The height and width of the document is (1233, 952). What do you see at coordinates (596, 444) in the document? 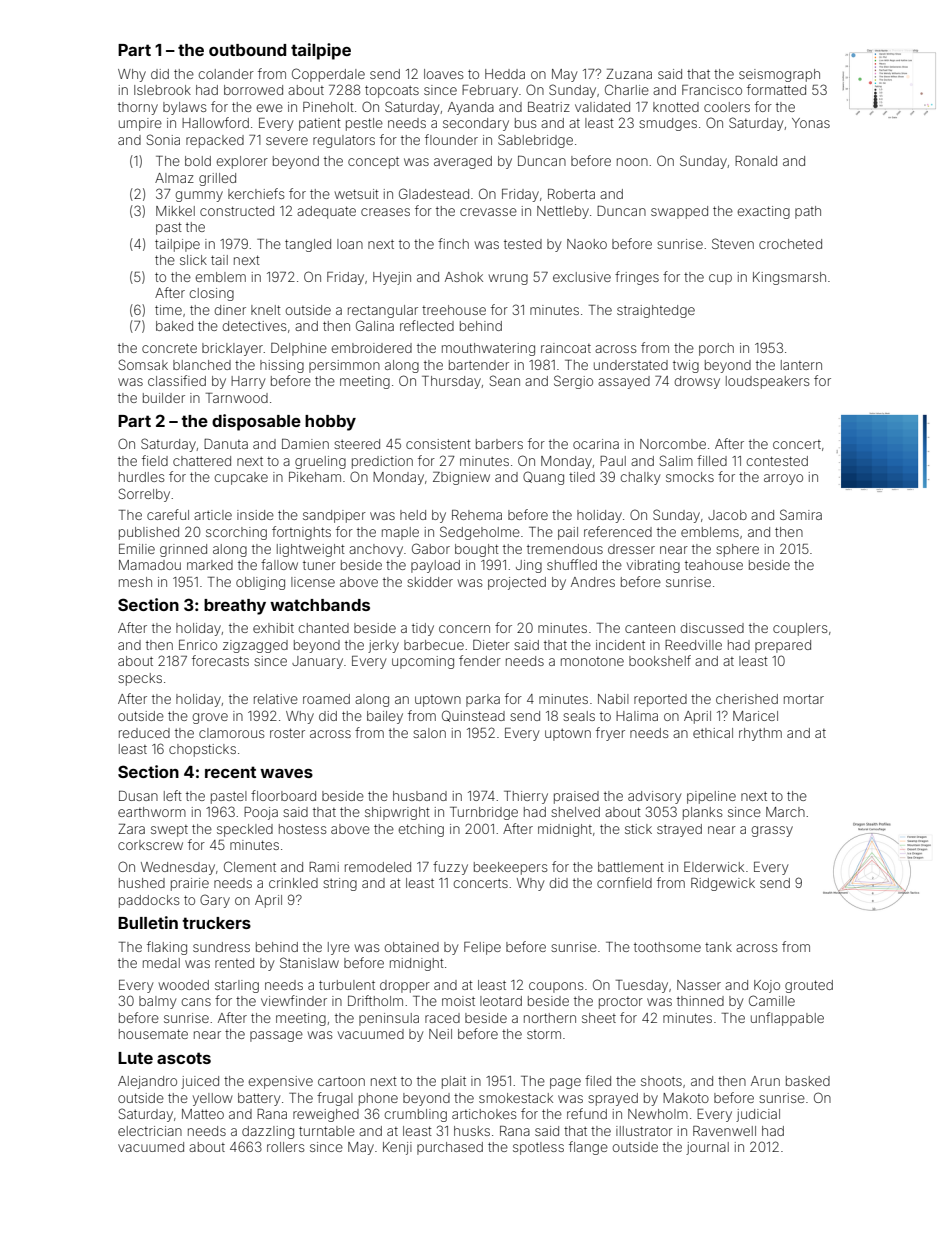
I see `ocarina` at bounding box center [596, 444].
